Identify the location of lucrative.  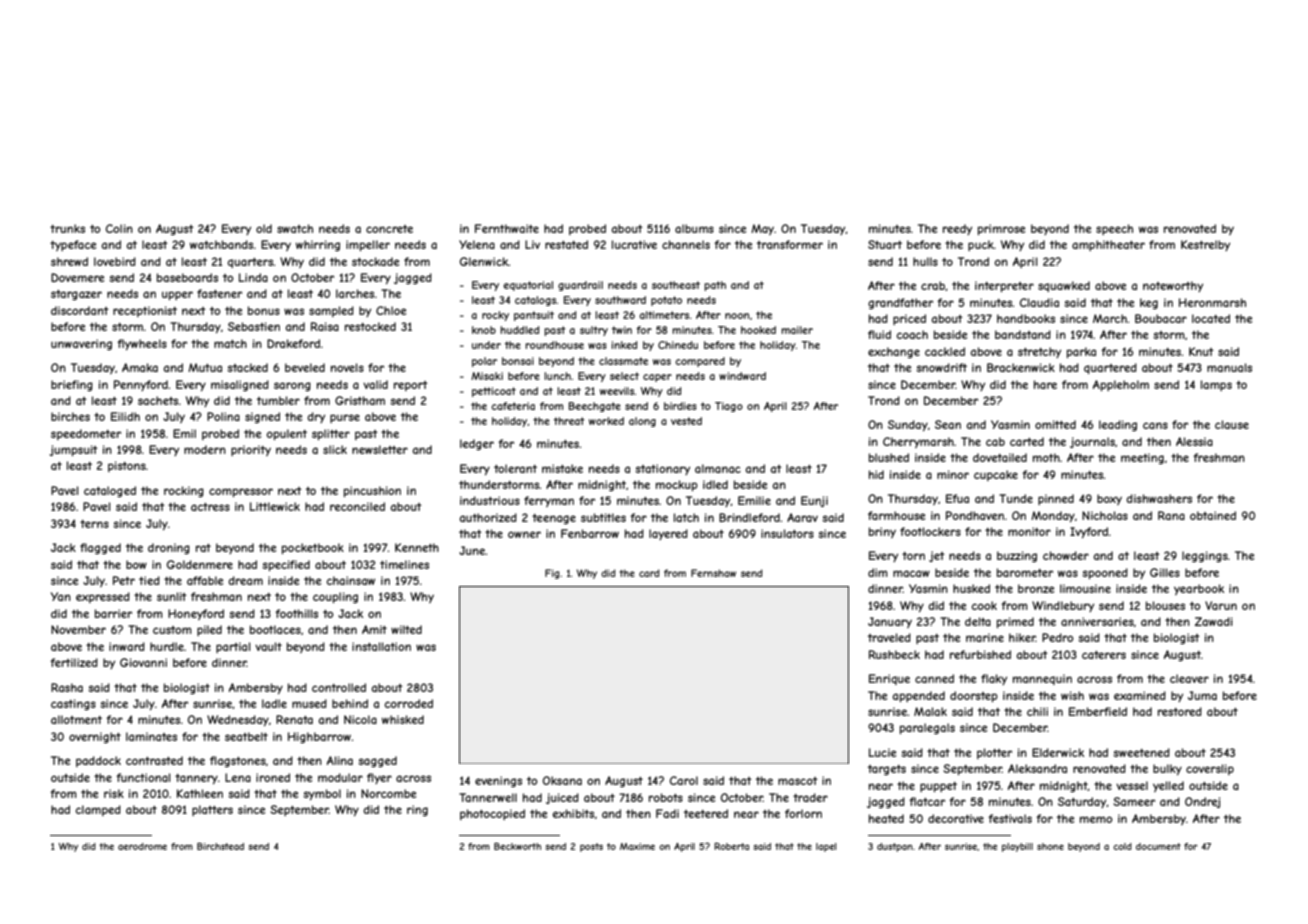
(634, 244).
